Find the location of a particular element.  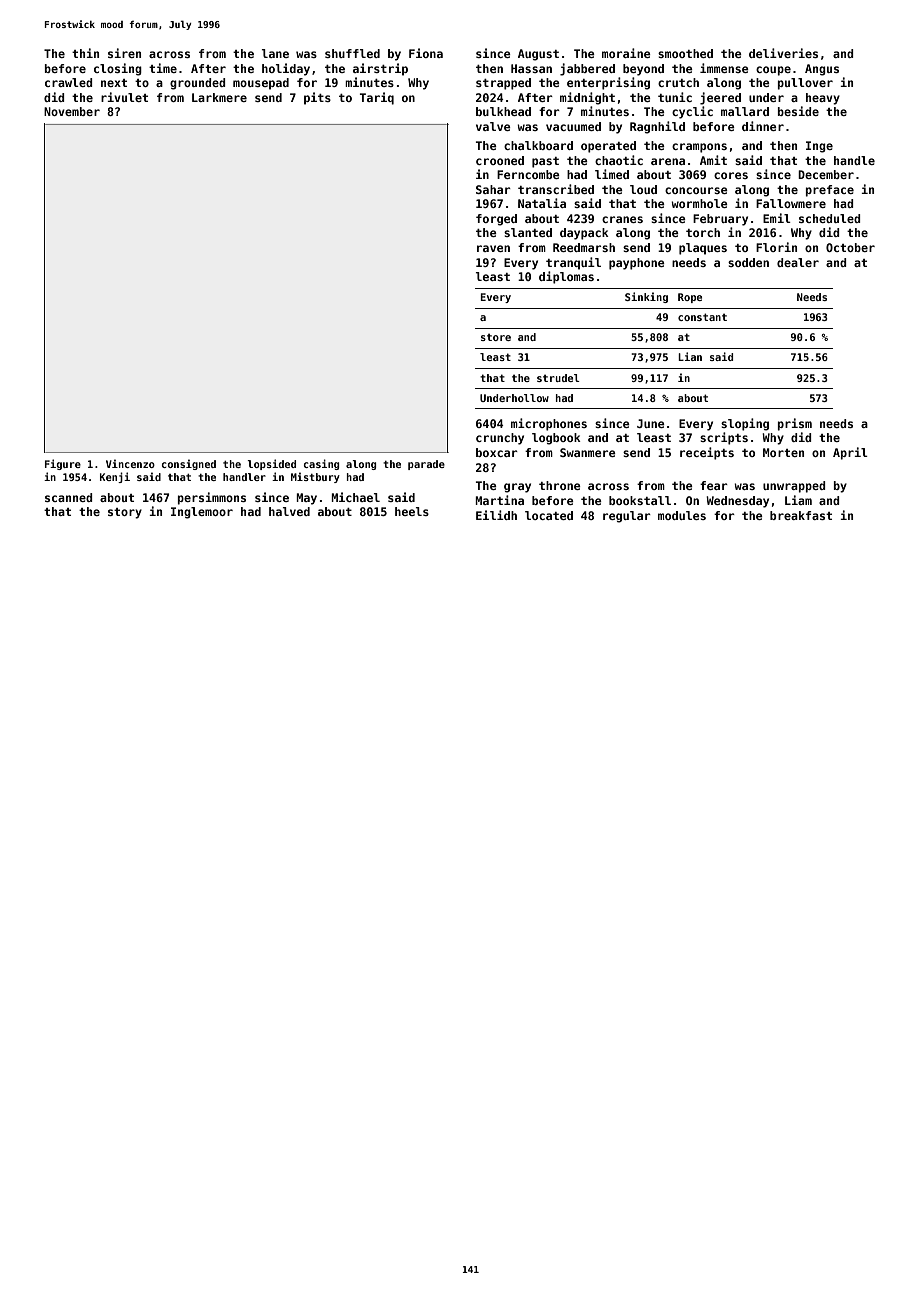

Figure is located at coordinates (63, 464).
